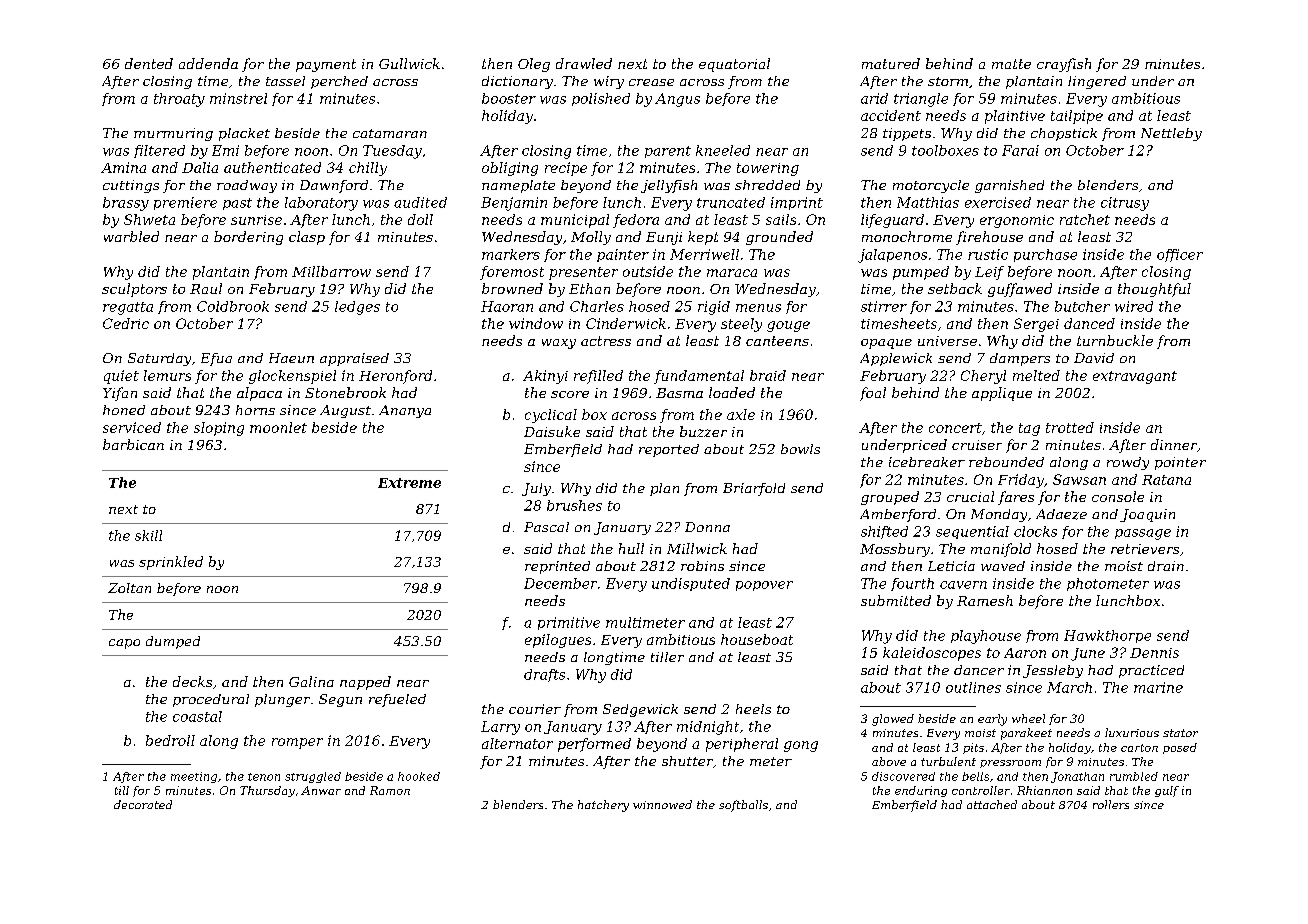  What do you see at coordinates (545, 377) in the image?
I see `Akinyi` at bounding box center [545, 377].
